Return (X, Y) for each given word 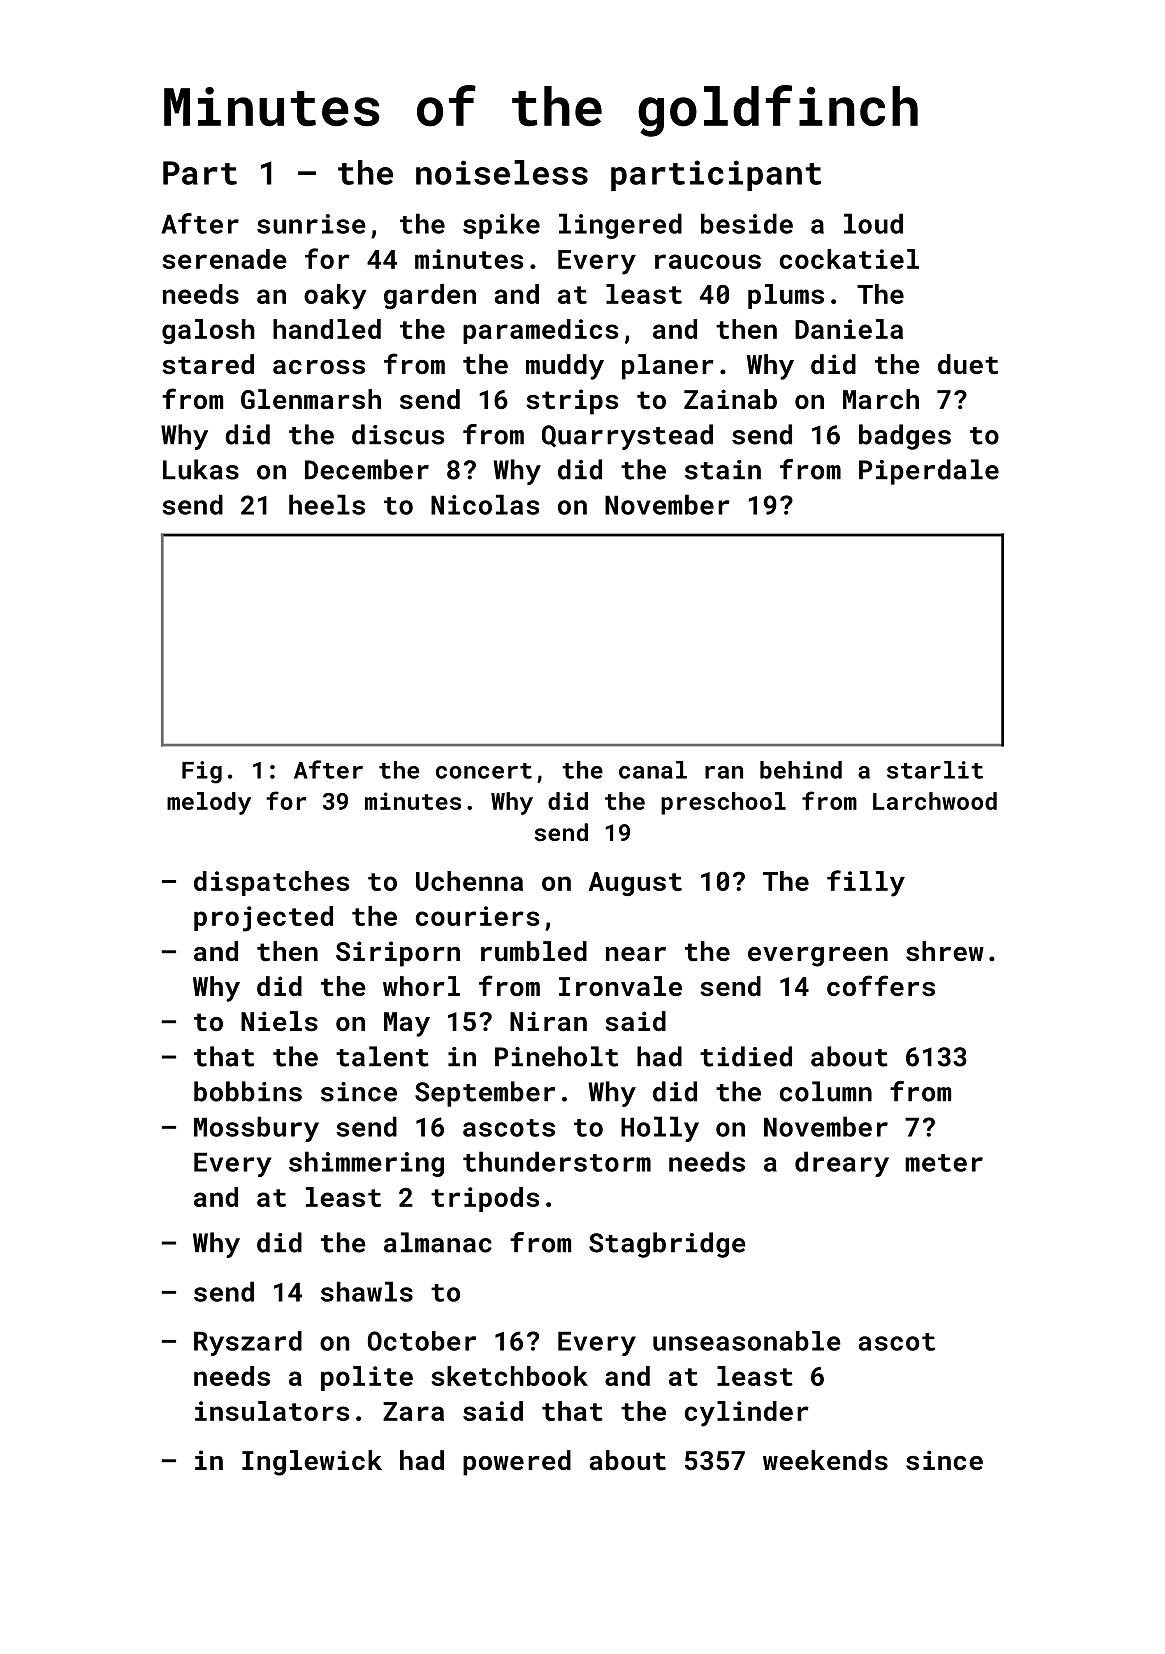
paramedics (540, 331)
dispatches (271, 883)
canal (653, 770)
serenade (224, 259)
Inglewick (312, 1463)
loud (873, 223)
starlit (935, 770)
